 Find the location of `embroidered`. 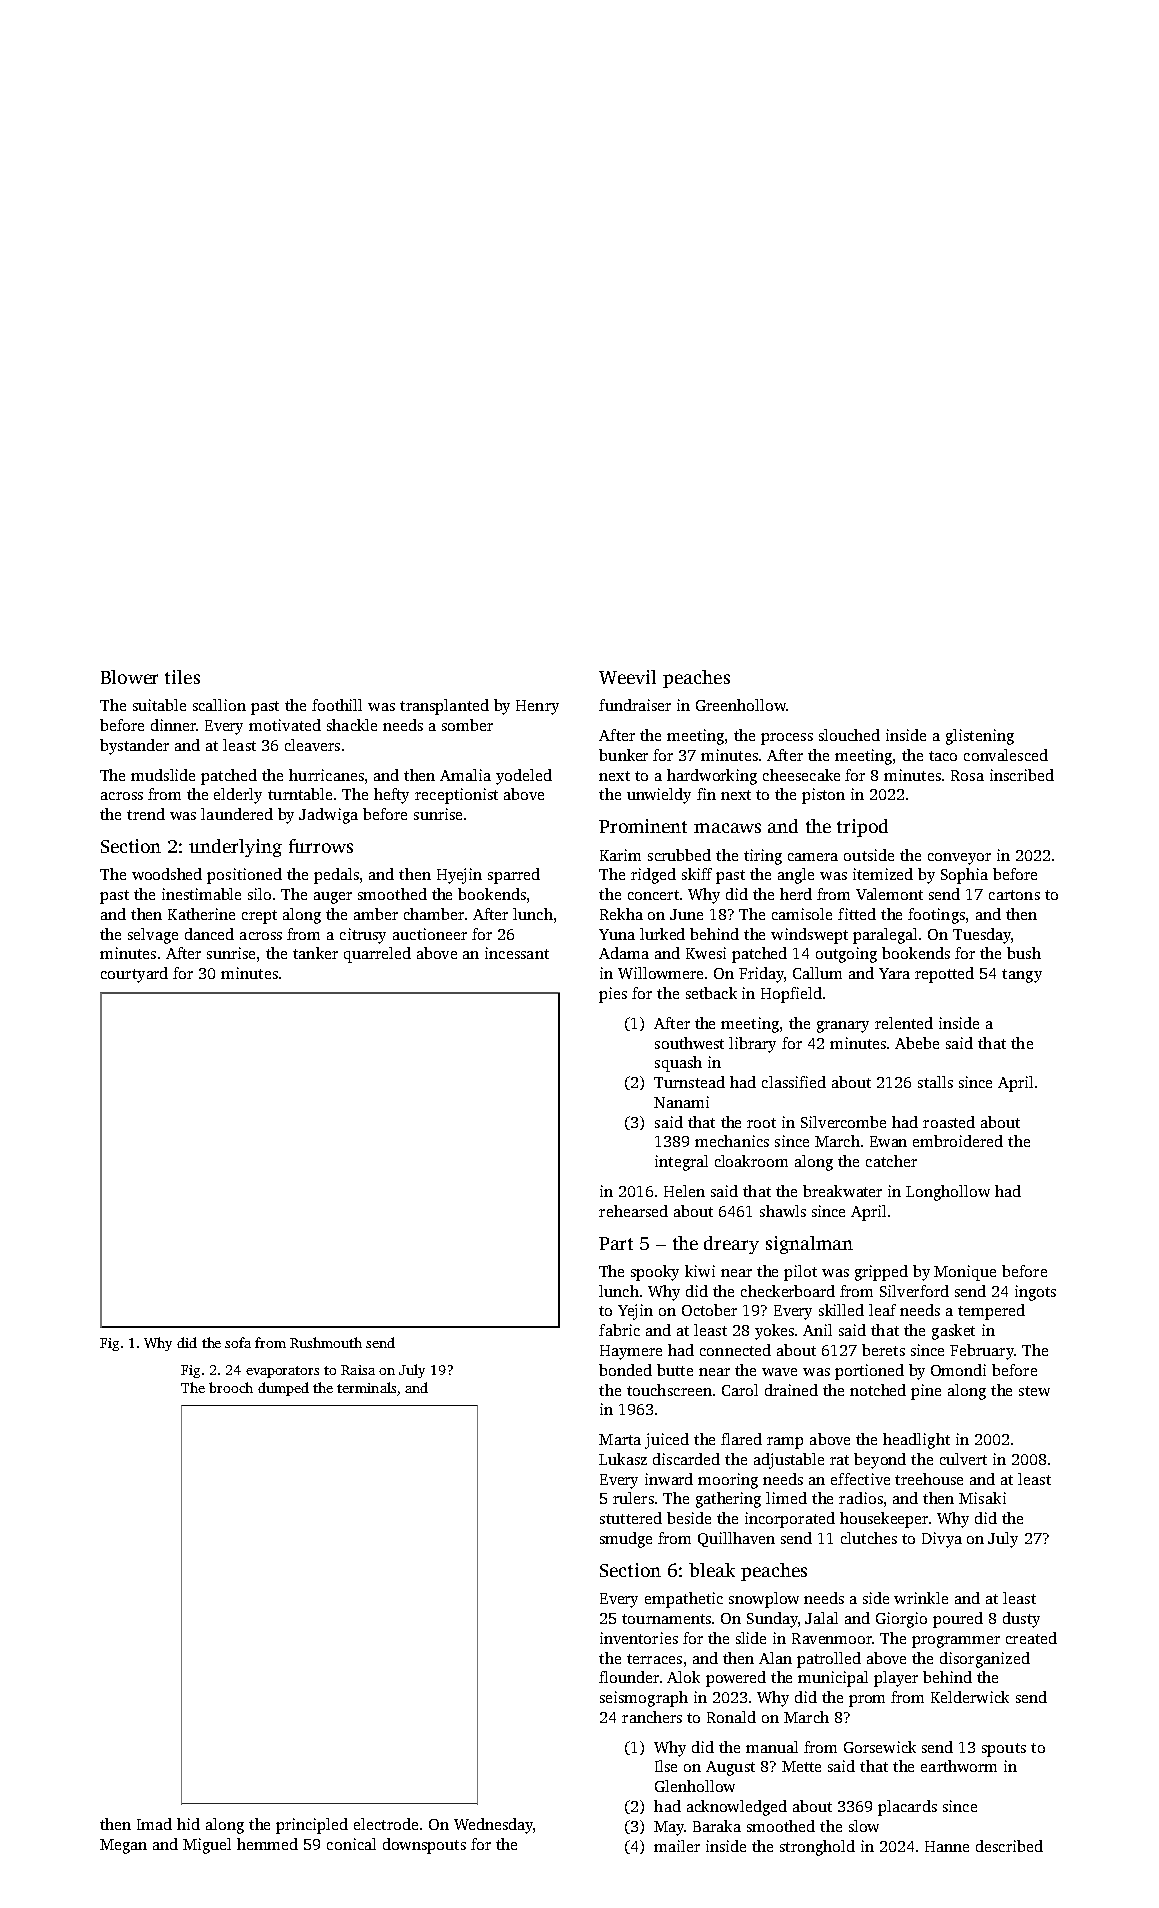

embroidered is located at coordinates (958, 1141).
